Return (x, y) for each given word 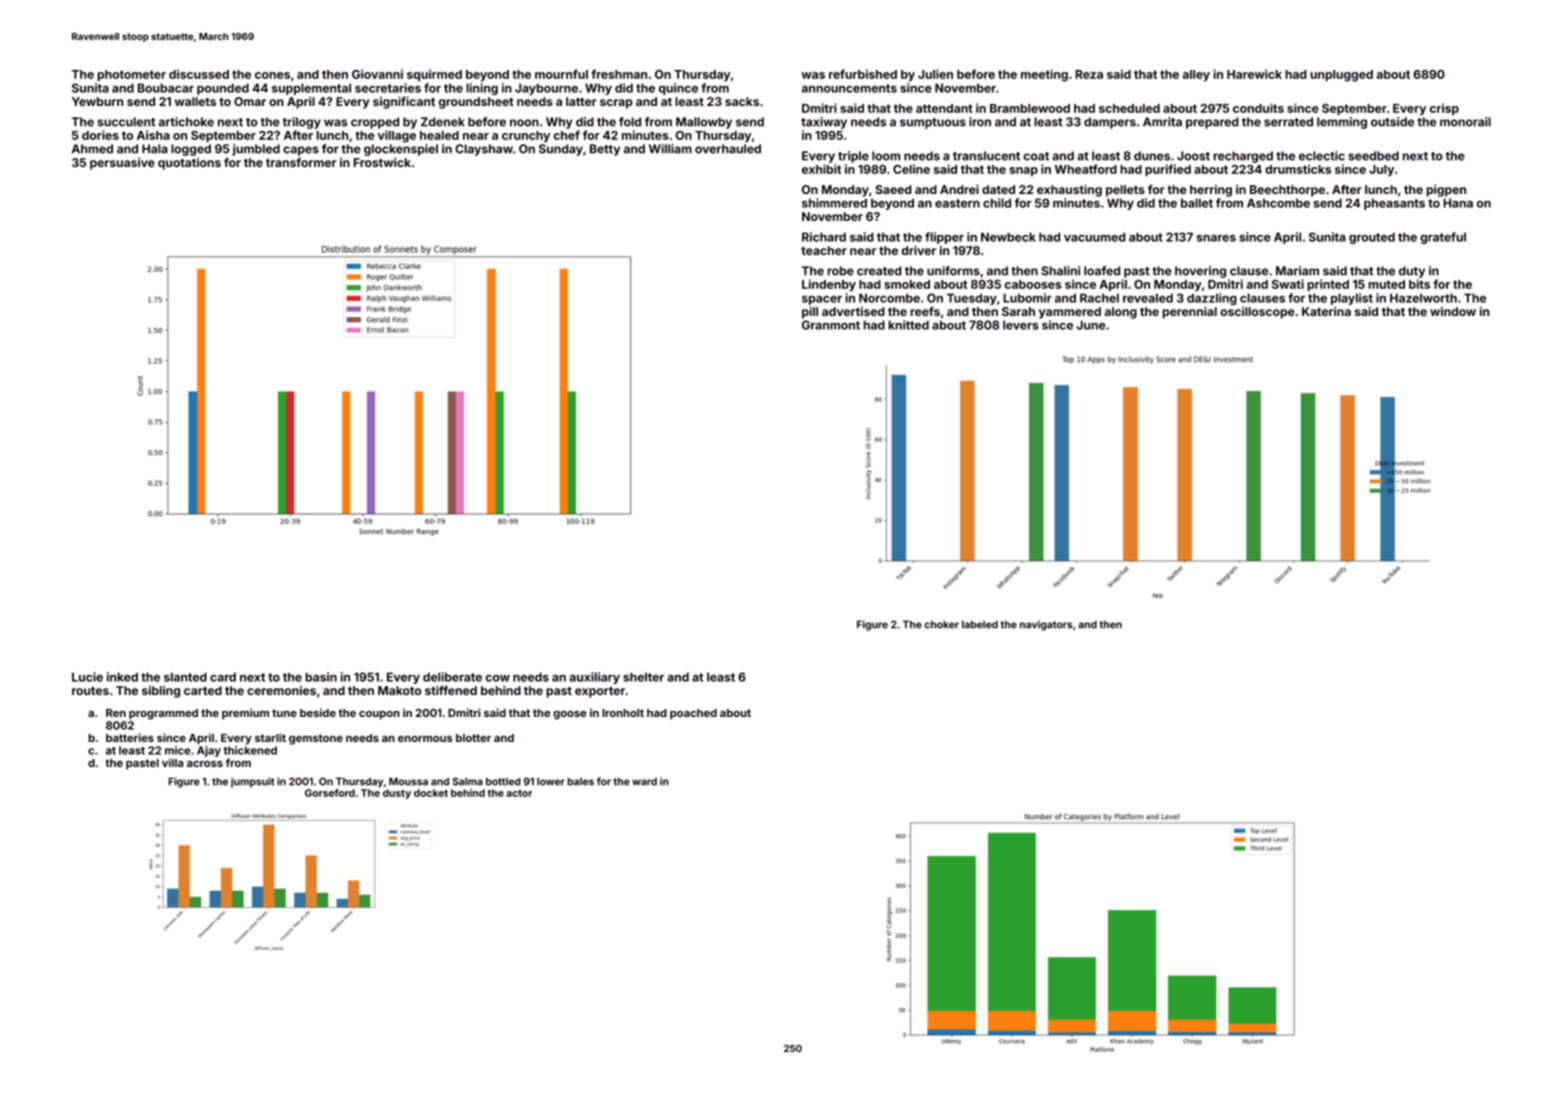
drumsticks (1298, 169)
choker (941, 625)
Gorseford (330, 793)
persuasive (122, 164)
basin (321, 677)
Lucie (87, 677)
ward (644, 782)
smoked (907, 284)
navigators (1046, 625)
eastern (957, 203)
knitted (909, 325)
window (1453, 311)
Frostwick (382, 162)
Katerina (1326, 311)
